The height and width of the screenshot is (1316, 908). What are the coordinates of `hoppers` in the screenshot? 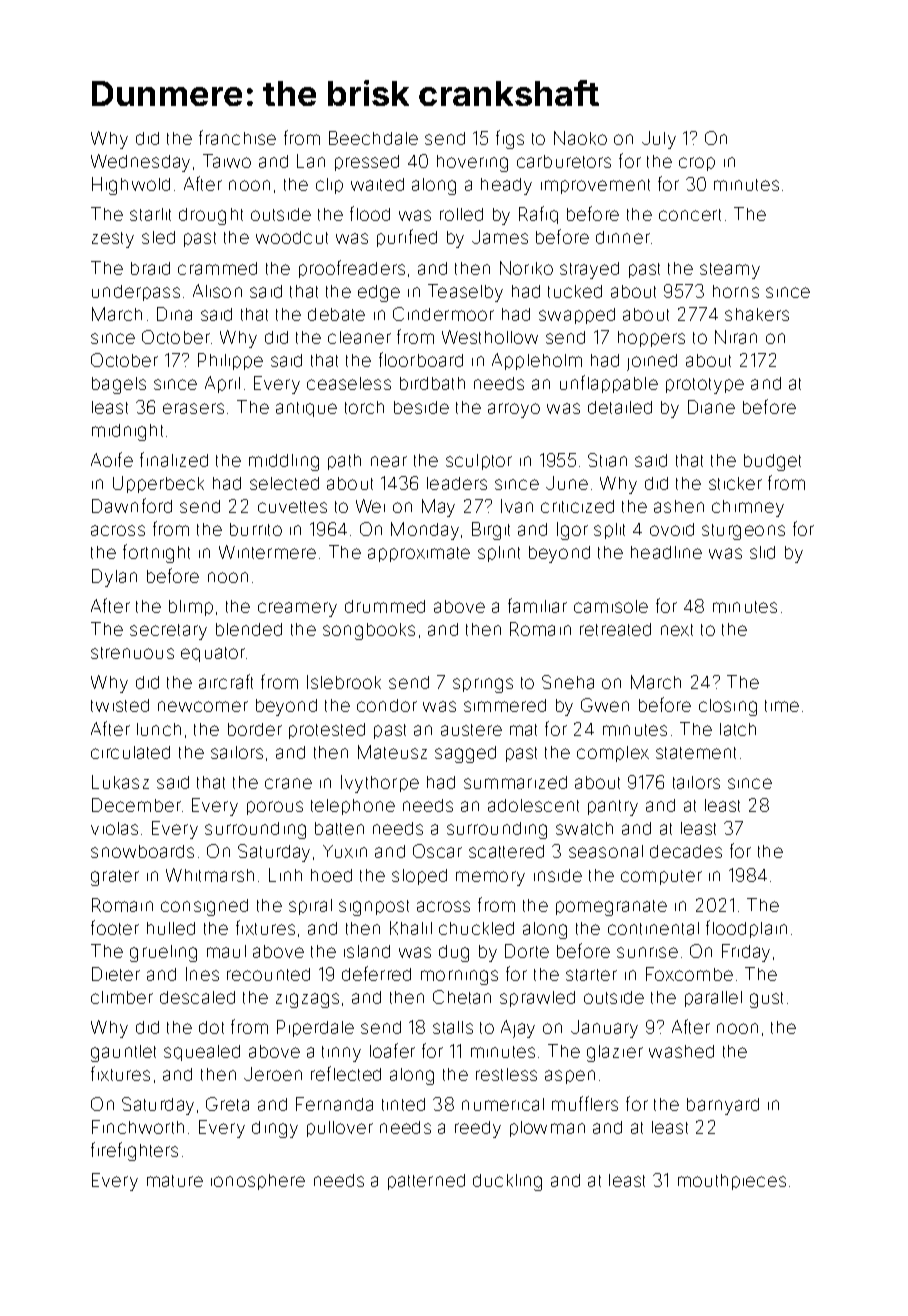 It's located at (651, 339).
